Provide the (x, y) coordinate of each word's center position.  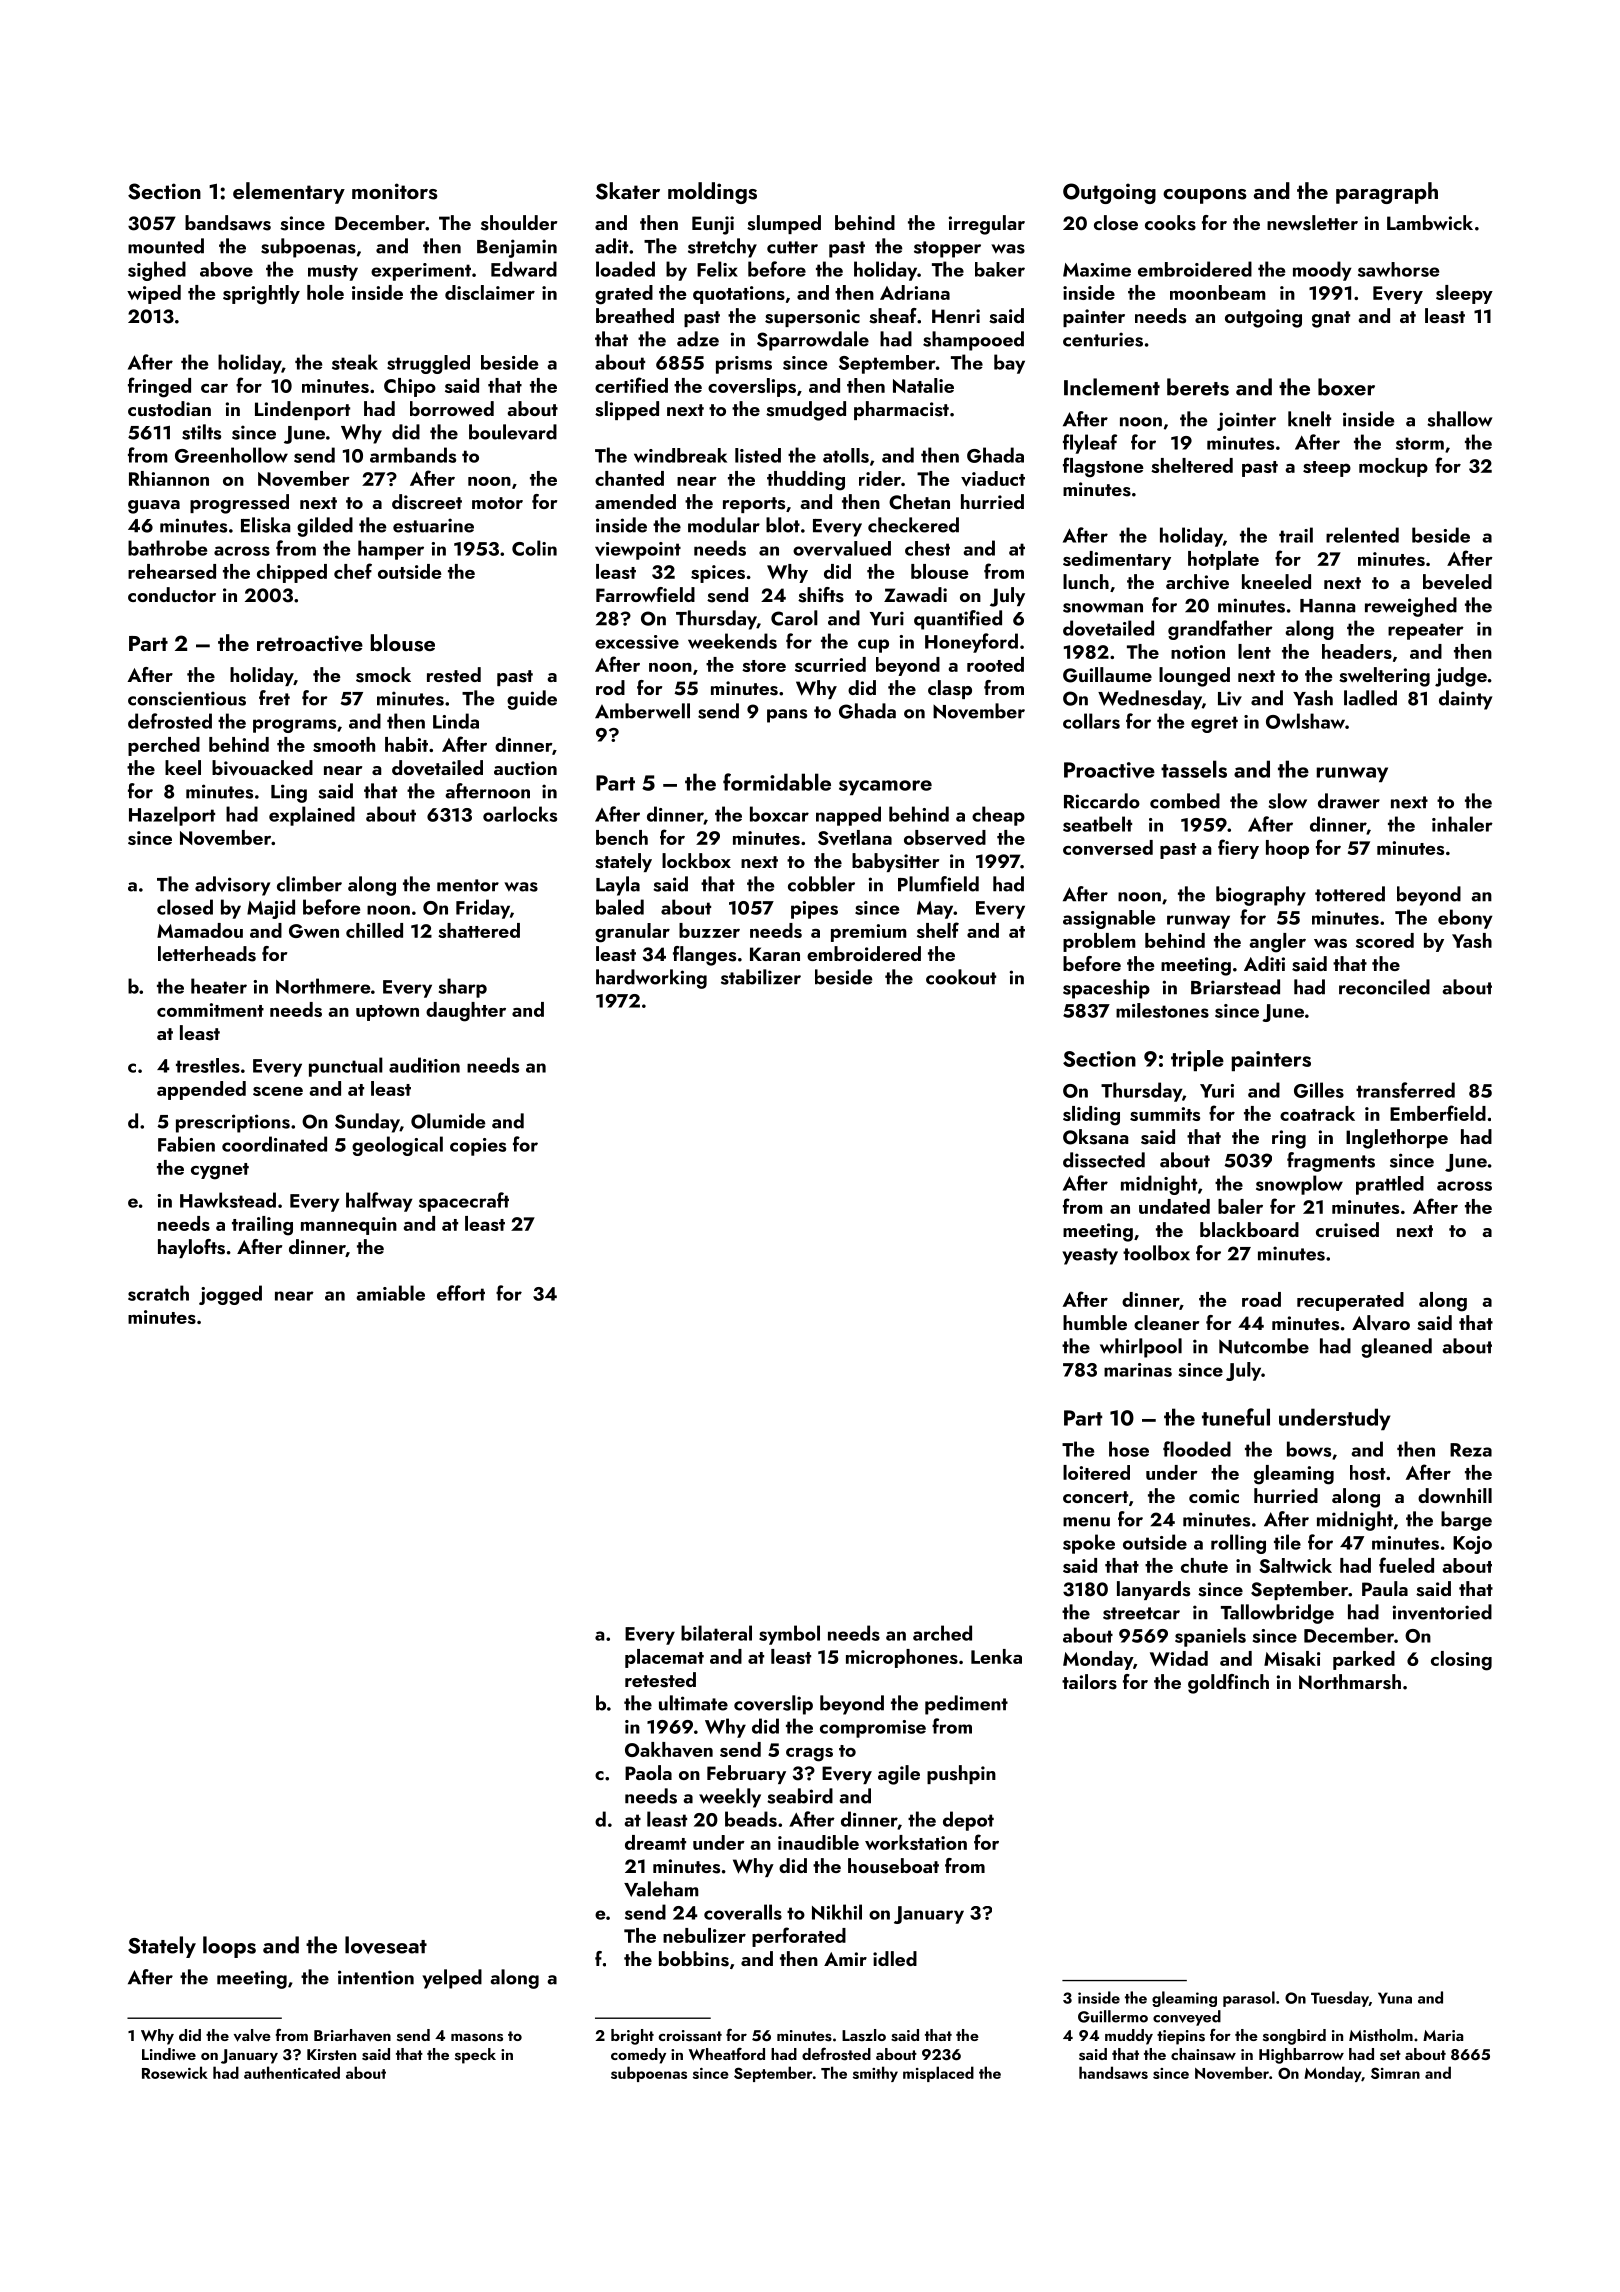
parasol (1249, 1999)
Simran (1395, 2073)
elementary (289, 193)
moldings (712, 193)
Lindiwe (169, 2054)
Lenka (996, 1656)
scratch (158, 1293)
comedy (638, 2056)
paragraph (1387, 193)
